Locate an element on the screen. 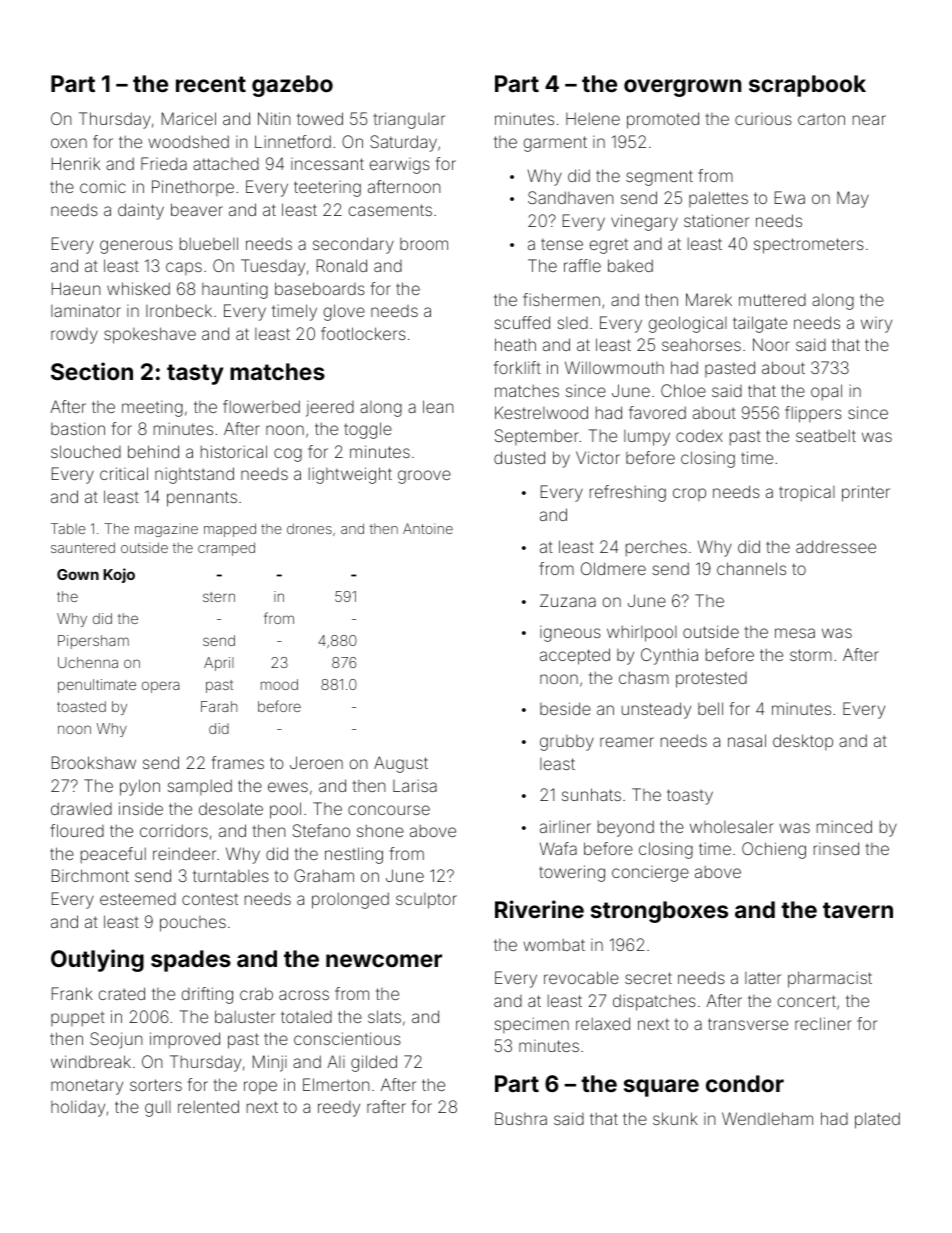  behind is located at coordinates (153, 451).
